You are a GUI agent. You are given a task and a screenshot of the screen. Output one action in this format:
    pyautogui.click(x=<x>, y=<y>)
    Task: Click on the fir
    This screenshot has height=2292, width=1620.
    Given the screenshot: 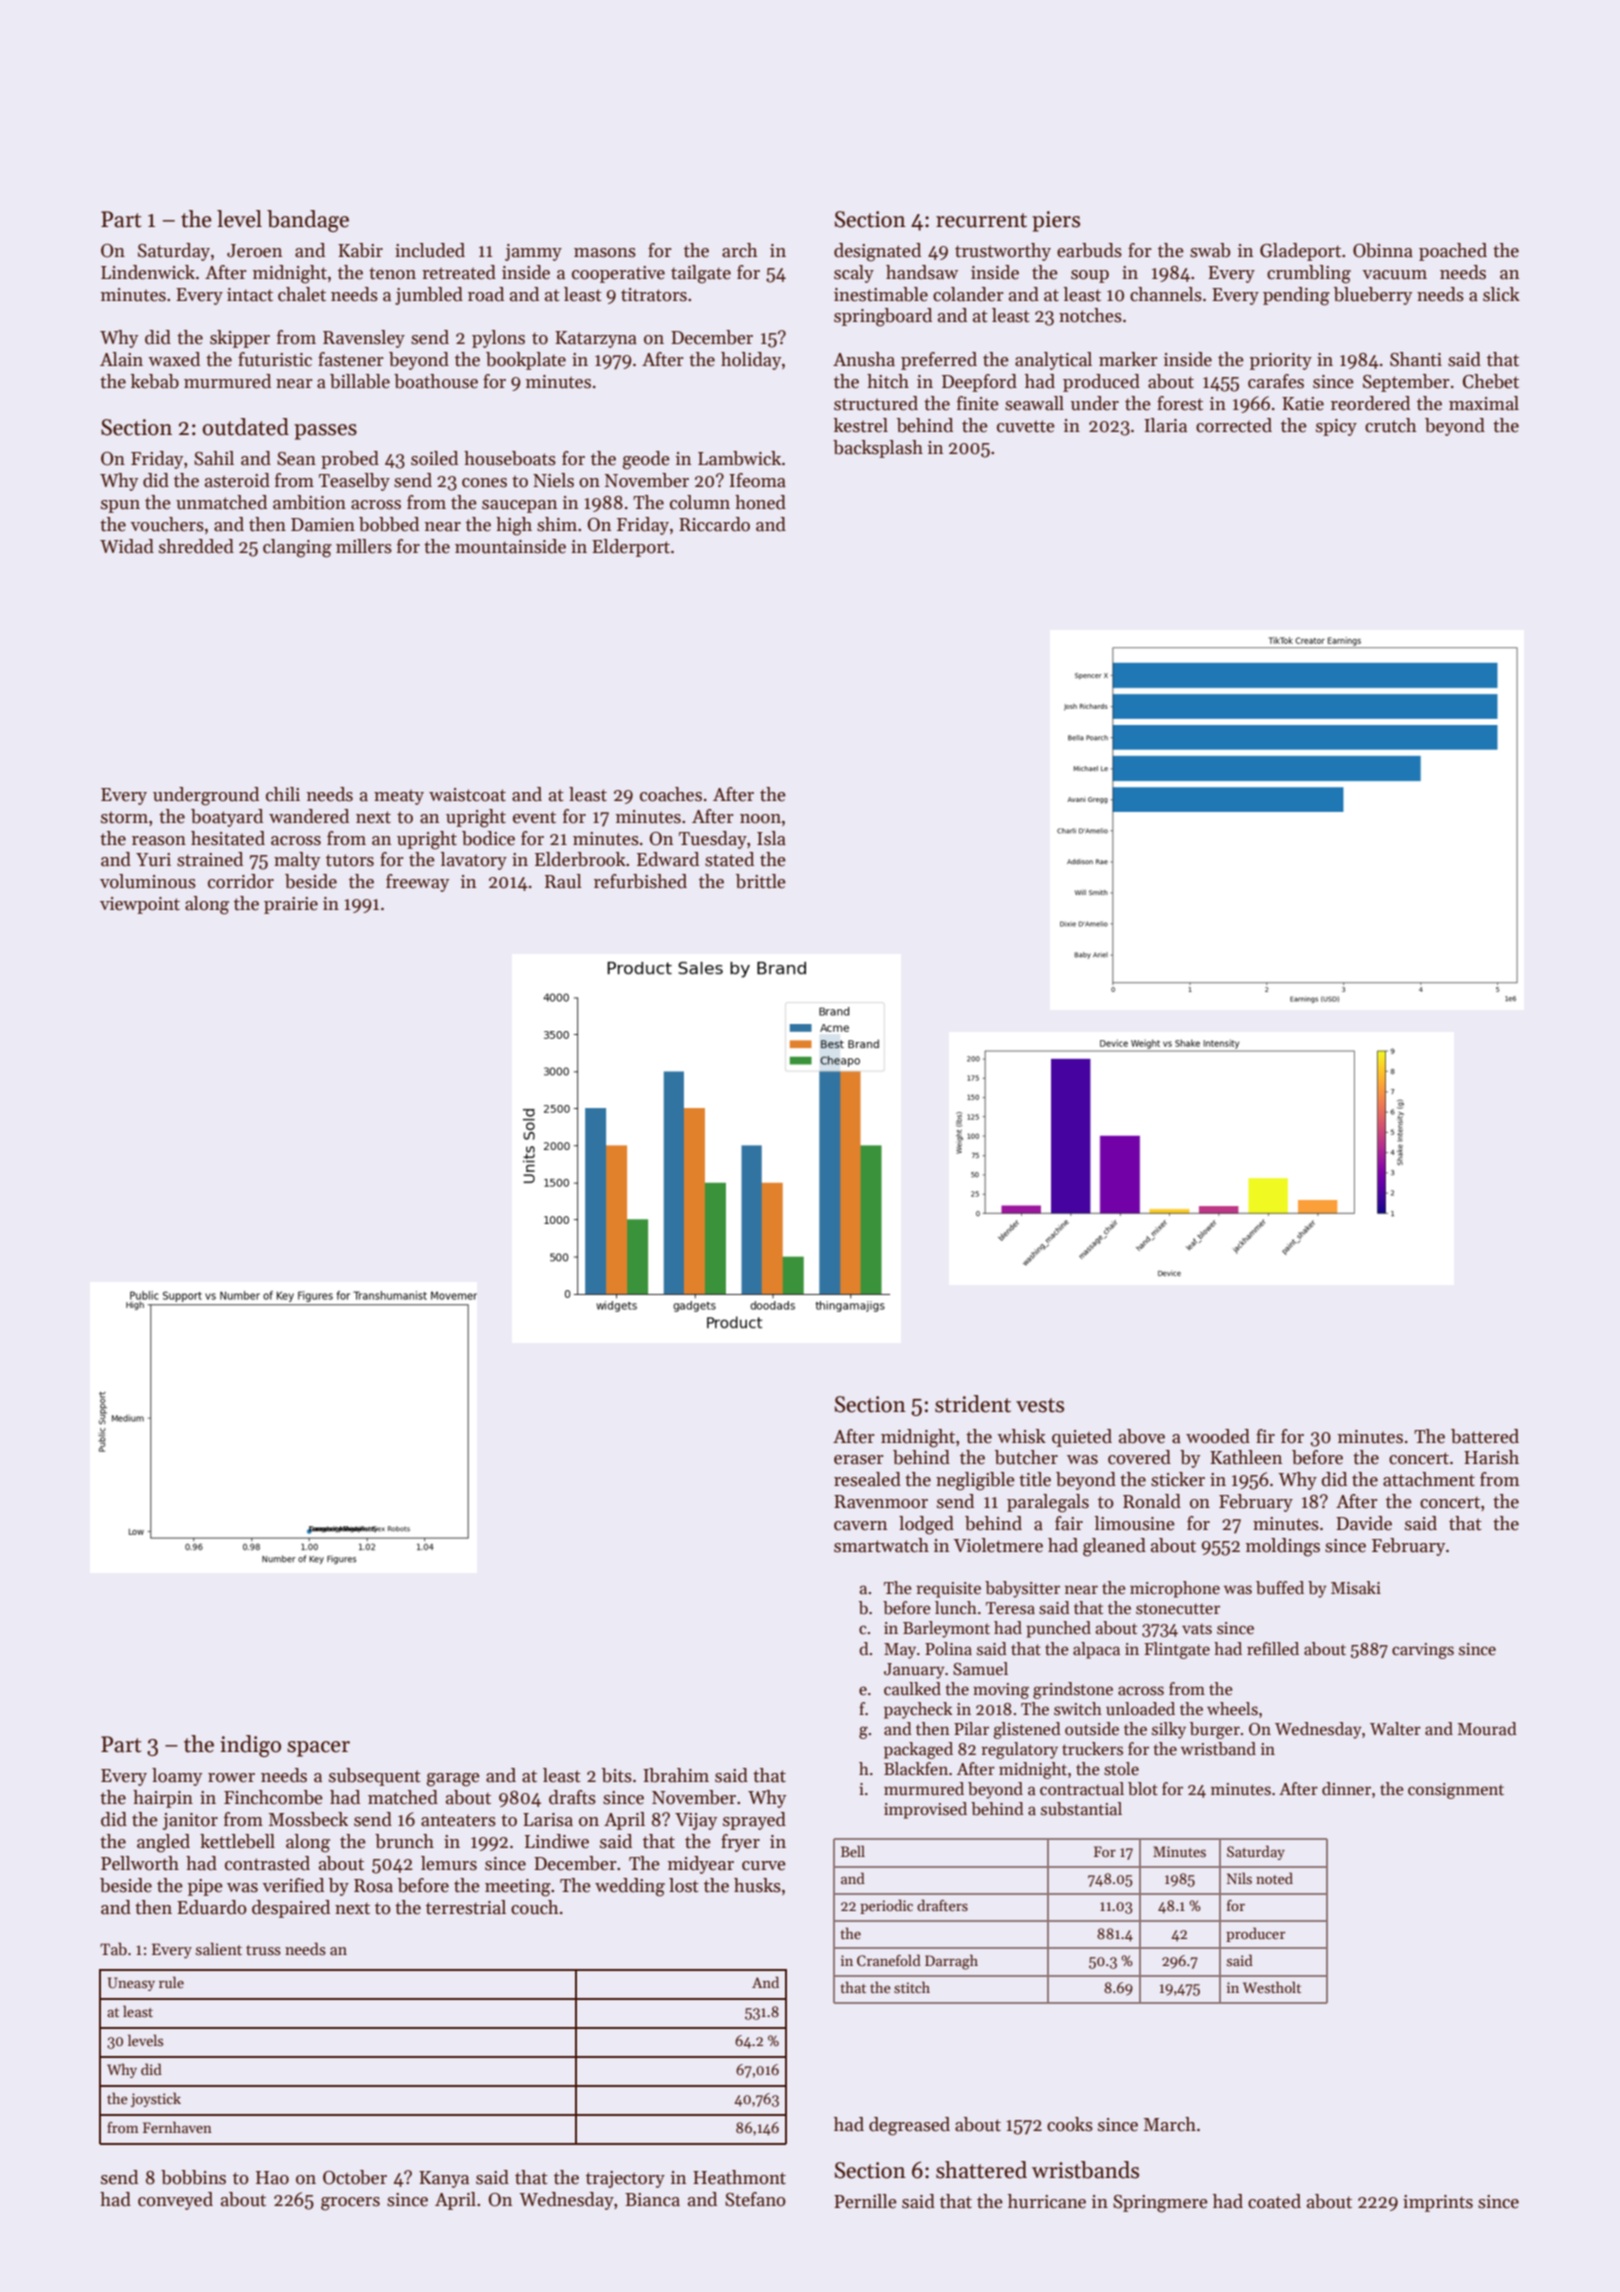 What is the action you would take?
    pyautogui.click(x=1265, y=1436)
